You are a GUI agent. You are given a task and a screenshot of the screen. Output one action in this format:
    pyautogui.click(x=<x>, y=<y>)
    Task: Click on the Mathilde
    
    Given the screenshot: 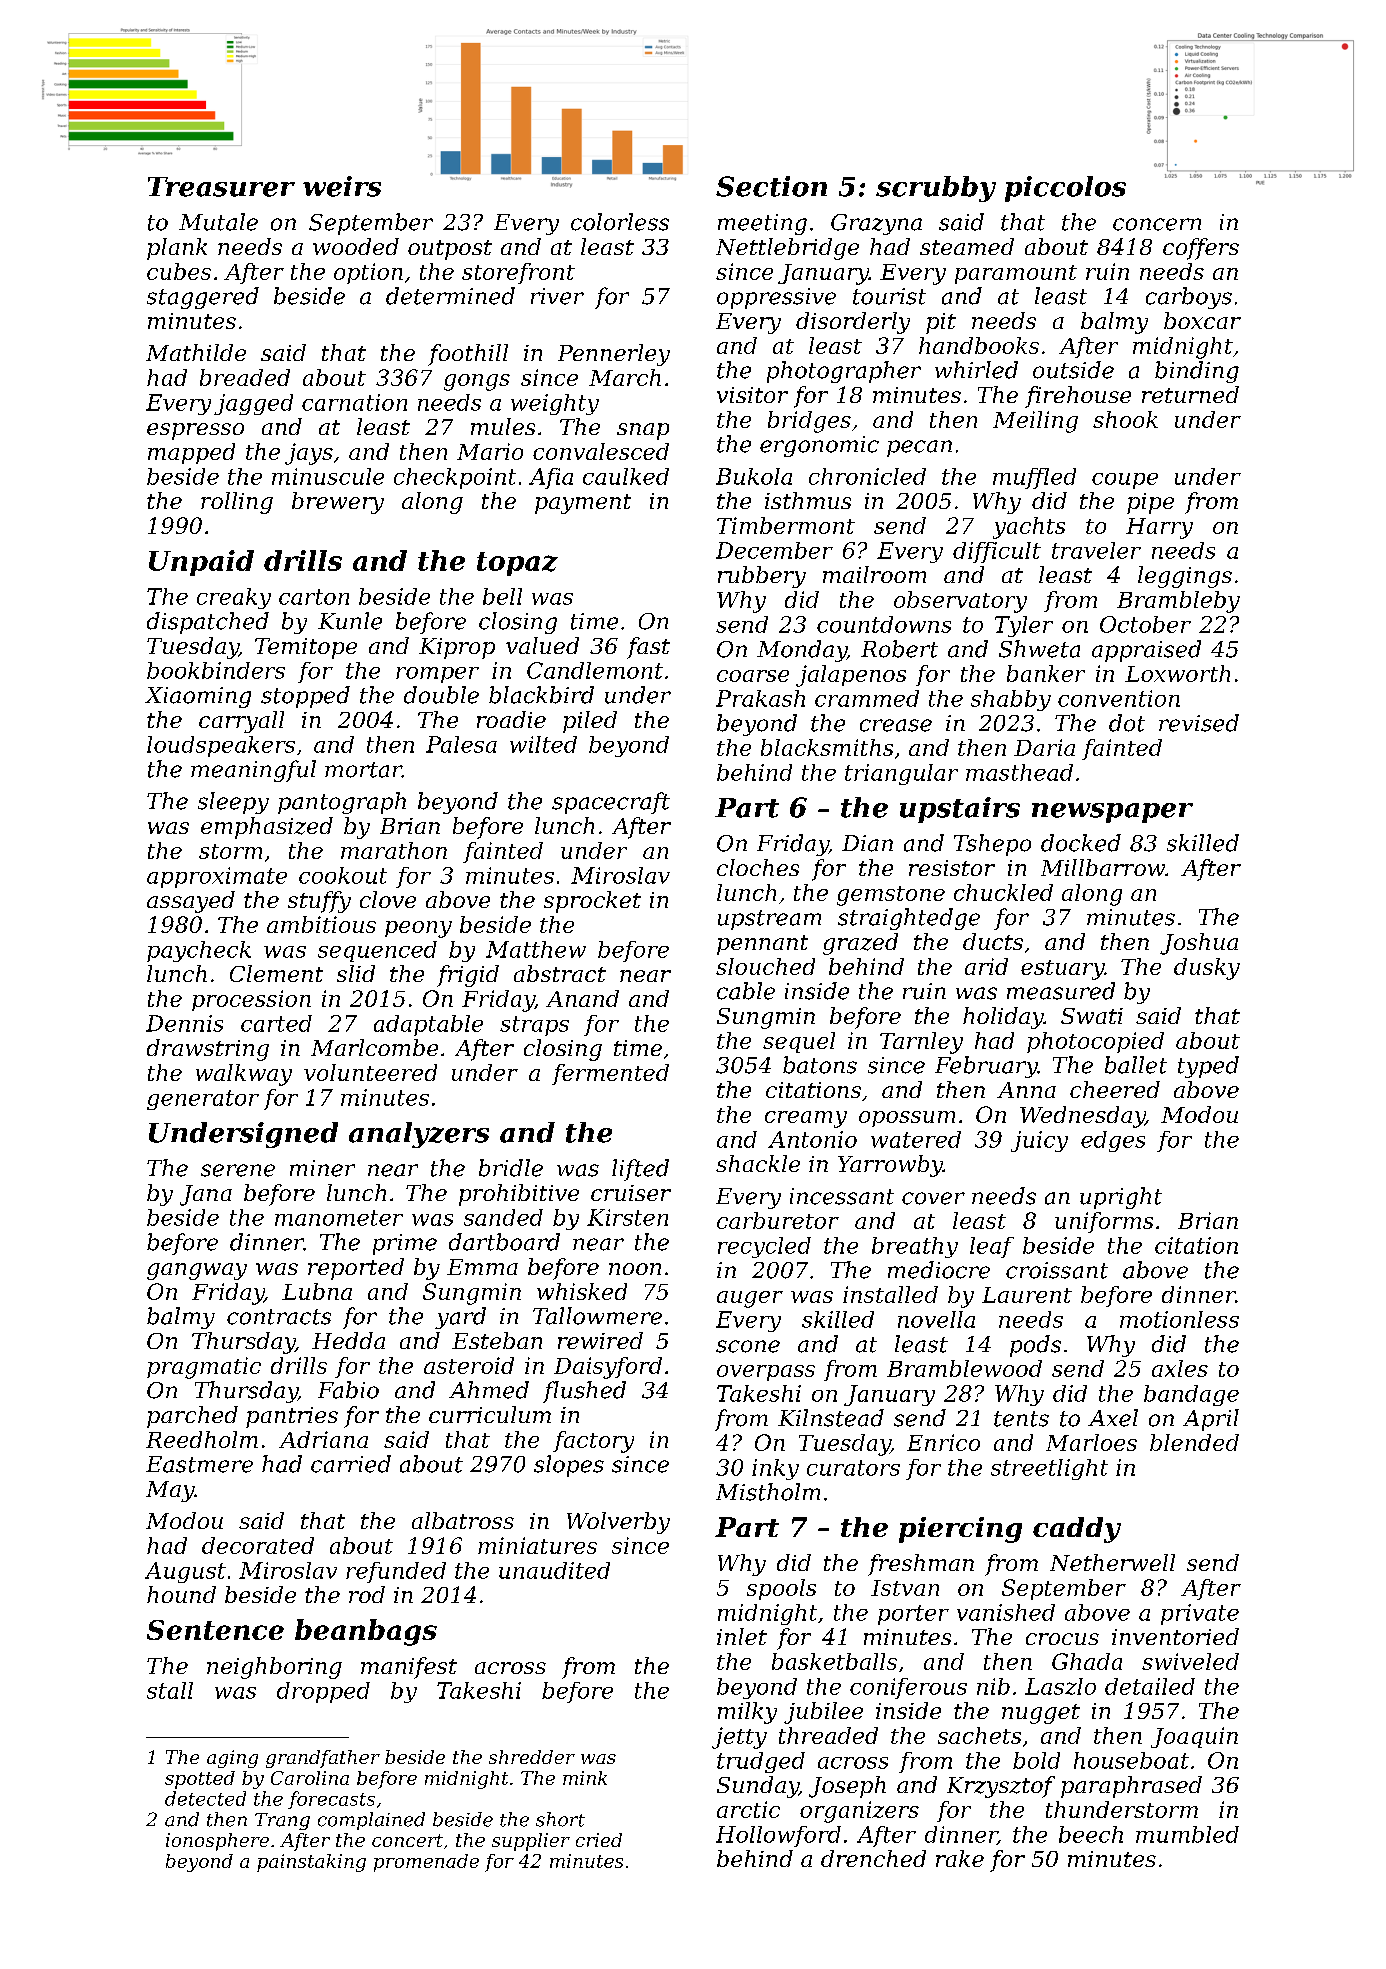 What is the action you would take?
    pyautogui.click(x=196, y=352)
